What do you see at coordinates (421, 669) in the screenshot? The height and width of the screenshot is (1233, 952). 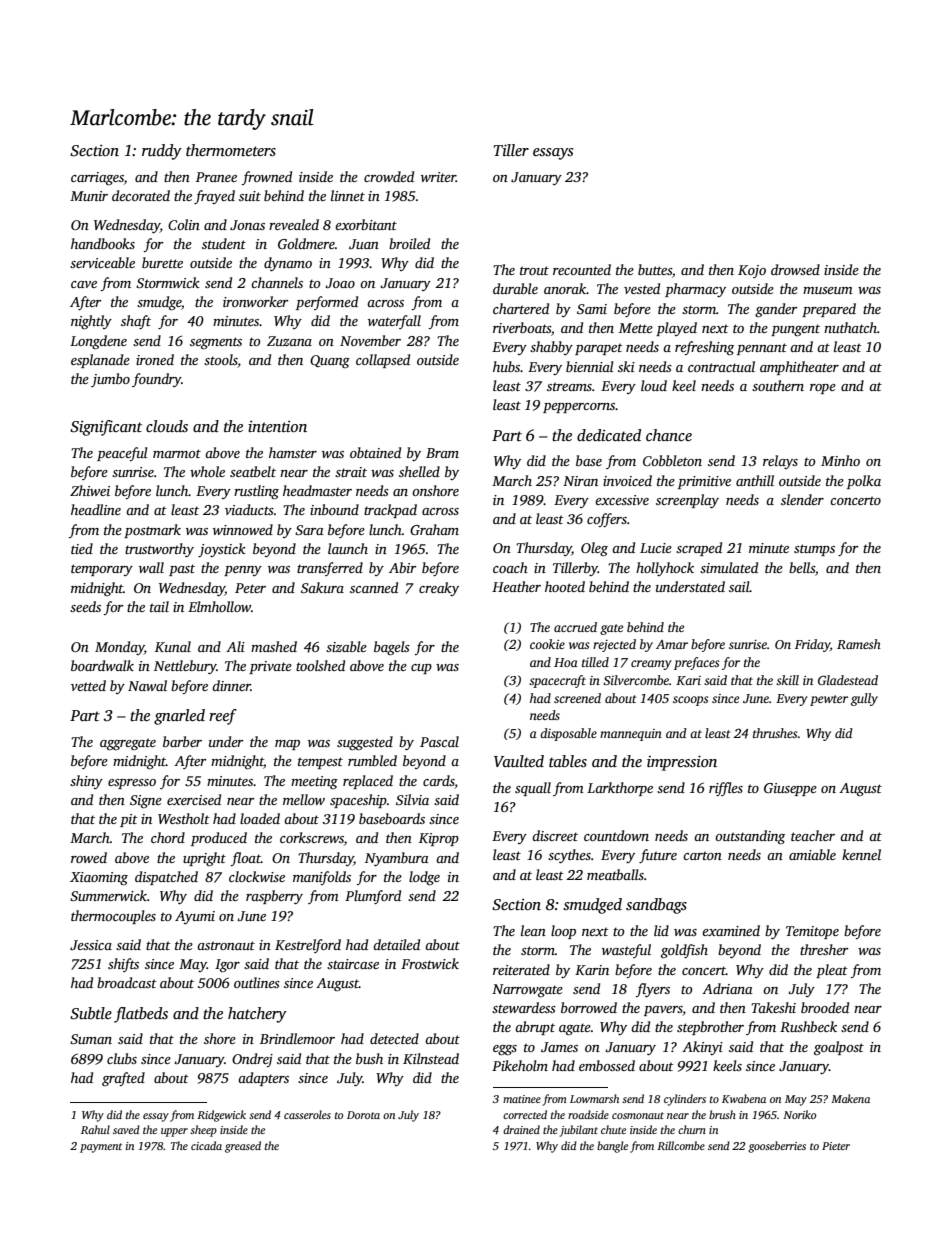 I see `cup` at bounding box center [421, 669].
